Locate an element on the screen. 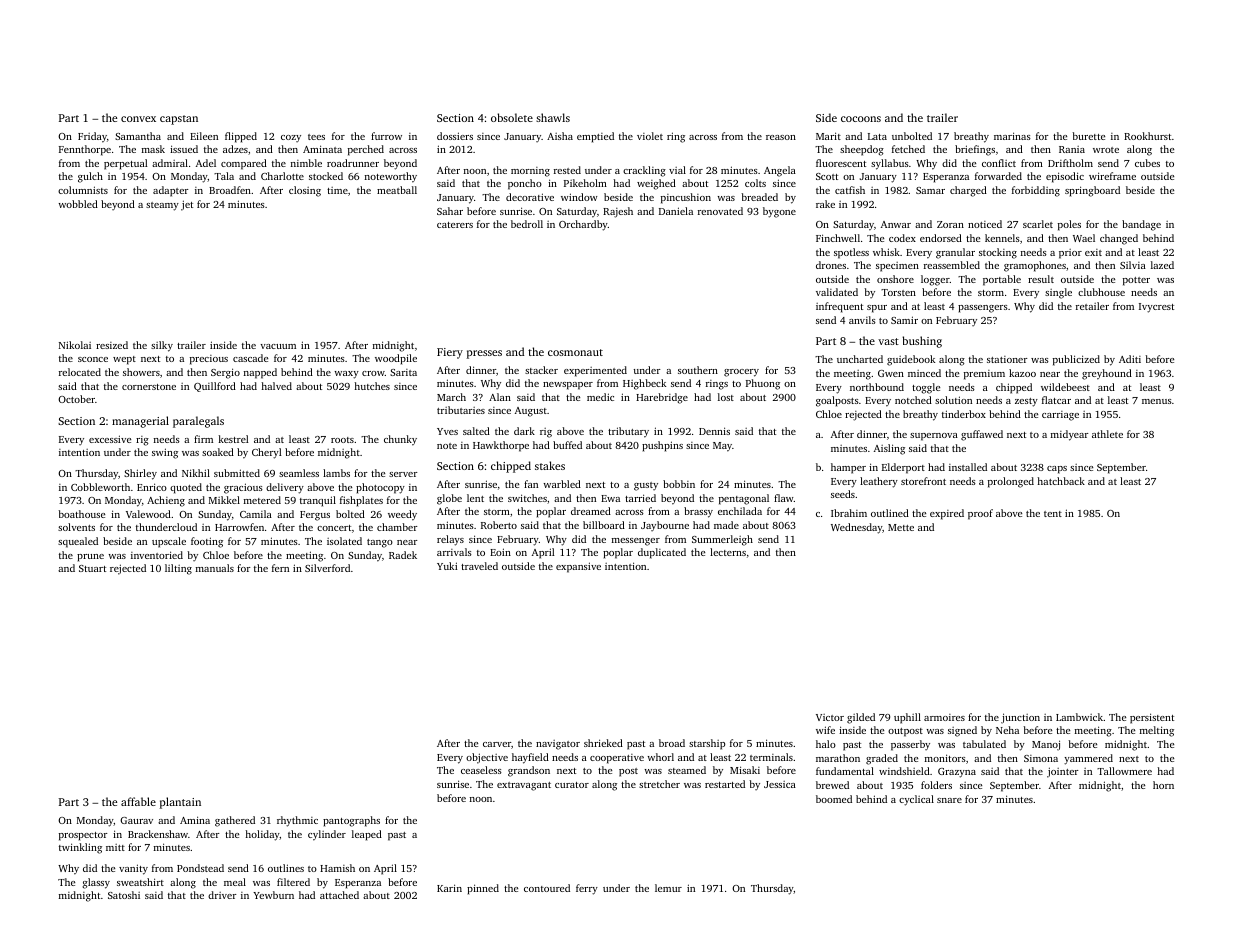 The width and height of the screenshot is (1233, 952). steamy is located at coordinates (162, 206).
